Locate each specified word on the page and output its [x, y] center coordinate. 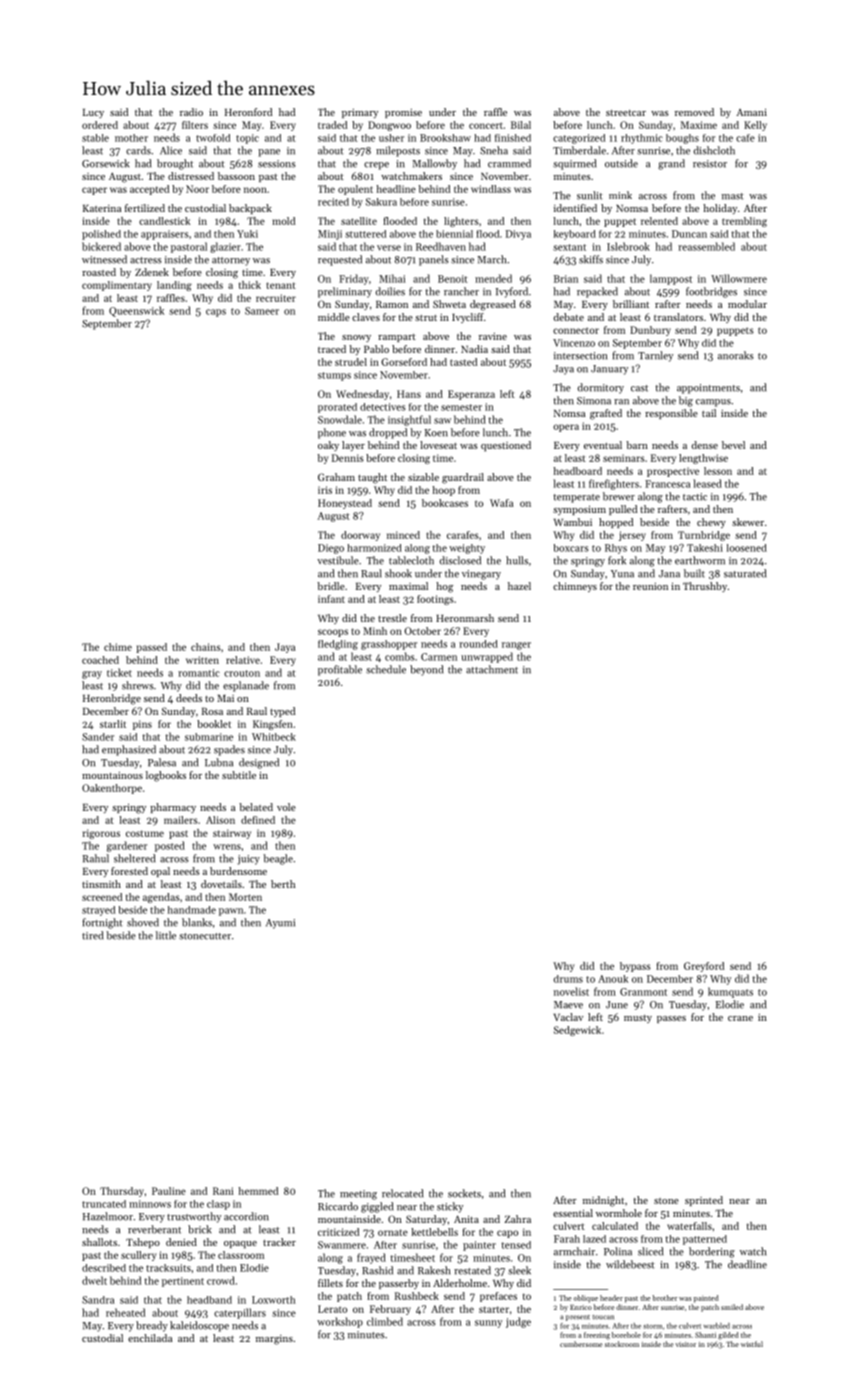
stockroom [622, 1344]
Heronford [248, 112]
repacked [597, 292]
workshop [340, 1322]
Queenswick [136, 311]
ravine [493, 336]
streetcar [626, 113]
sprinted [704, 1201]
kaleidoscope [199, 1326]
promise [403, 113]
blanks [197, 922]
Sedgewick [577, 1031]
